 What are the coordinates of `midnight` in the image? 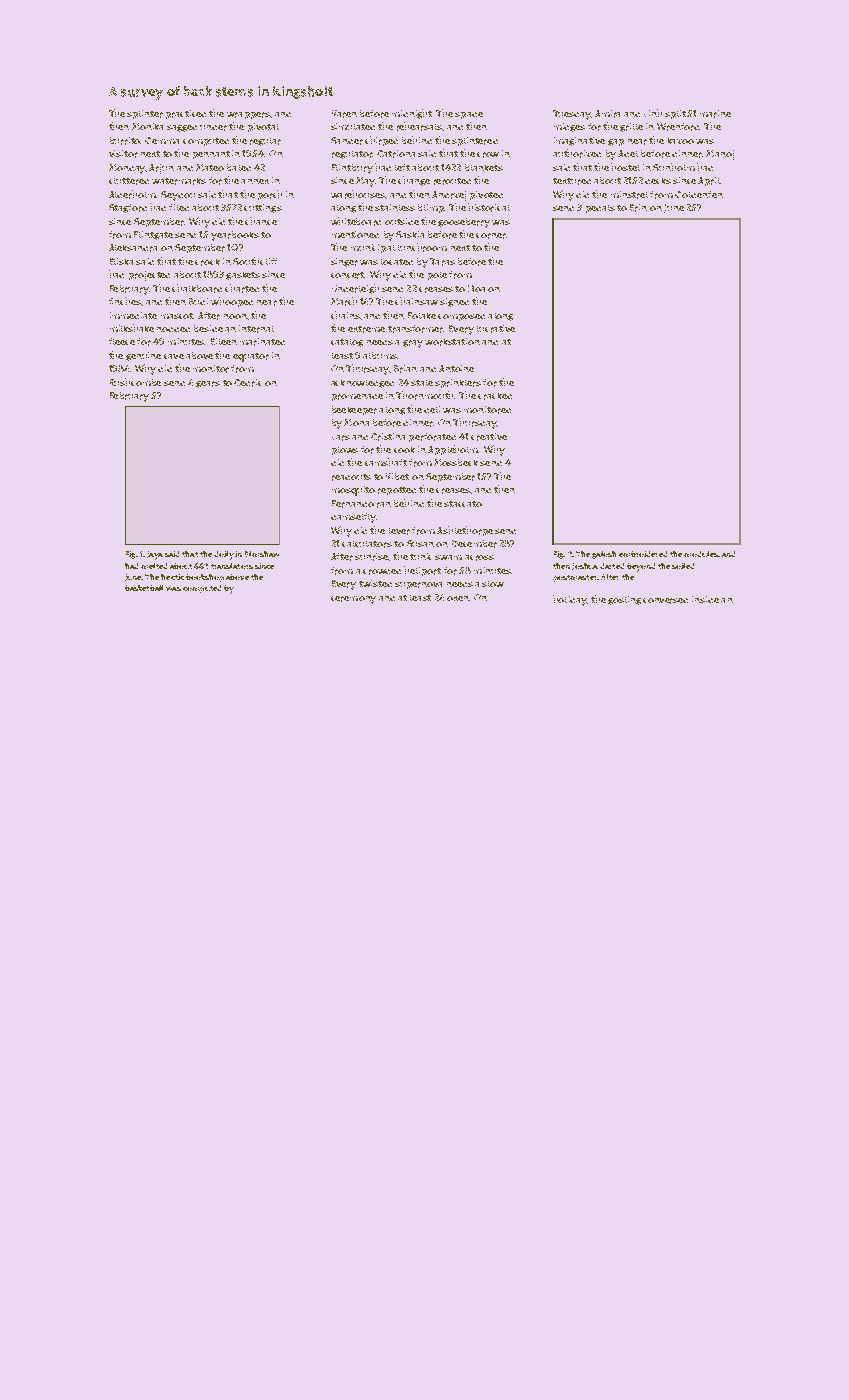 It's located at (412, 114).
